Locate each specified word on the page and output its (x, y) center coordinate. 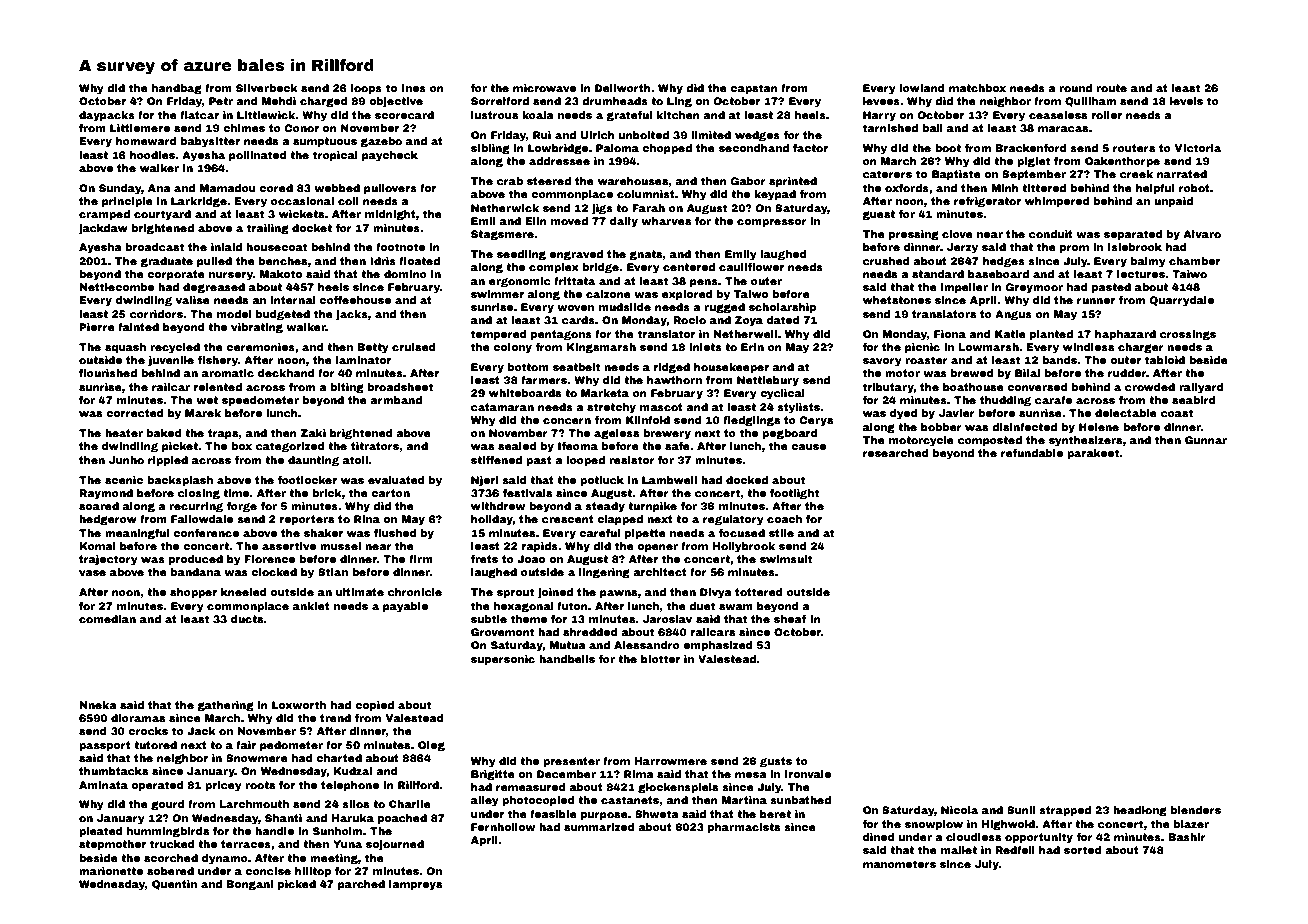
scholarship (782, 308)
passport (105, 746)
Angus (1013, 315)
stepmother (112, 845)
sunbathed (800, 800)
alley (485, 801)
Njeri (484, 481)
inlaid (226, 247)
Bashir (1187, 837)
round (1075, 88)
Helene (1099, 427)
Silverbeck (267, 88)
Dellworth (623, 88)
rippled (168, 461)
